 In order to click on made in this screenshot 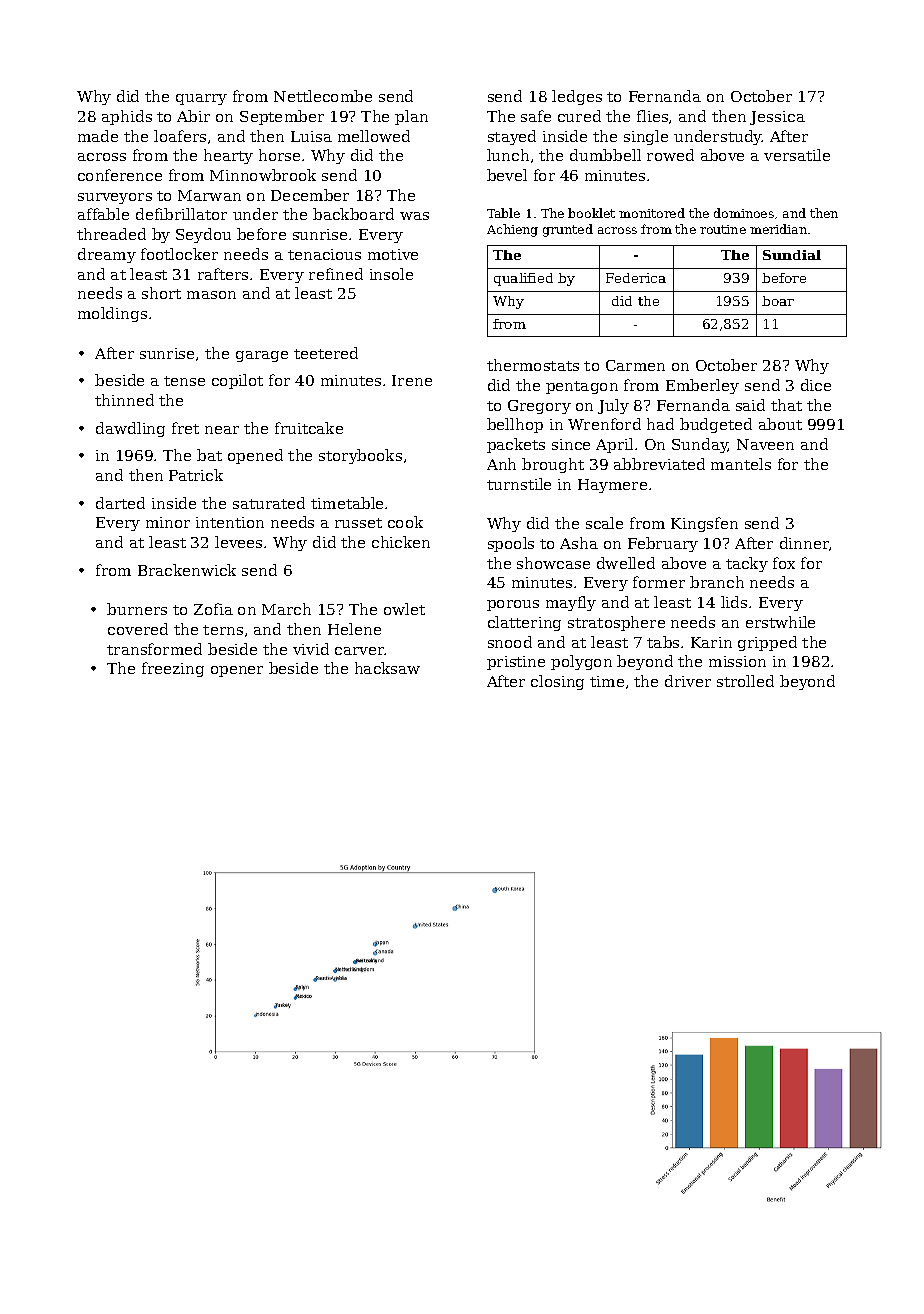, I will do `click(98, 136)`.
